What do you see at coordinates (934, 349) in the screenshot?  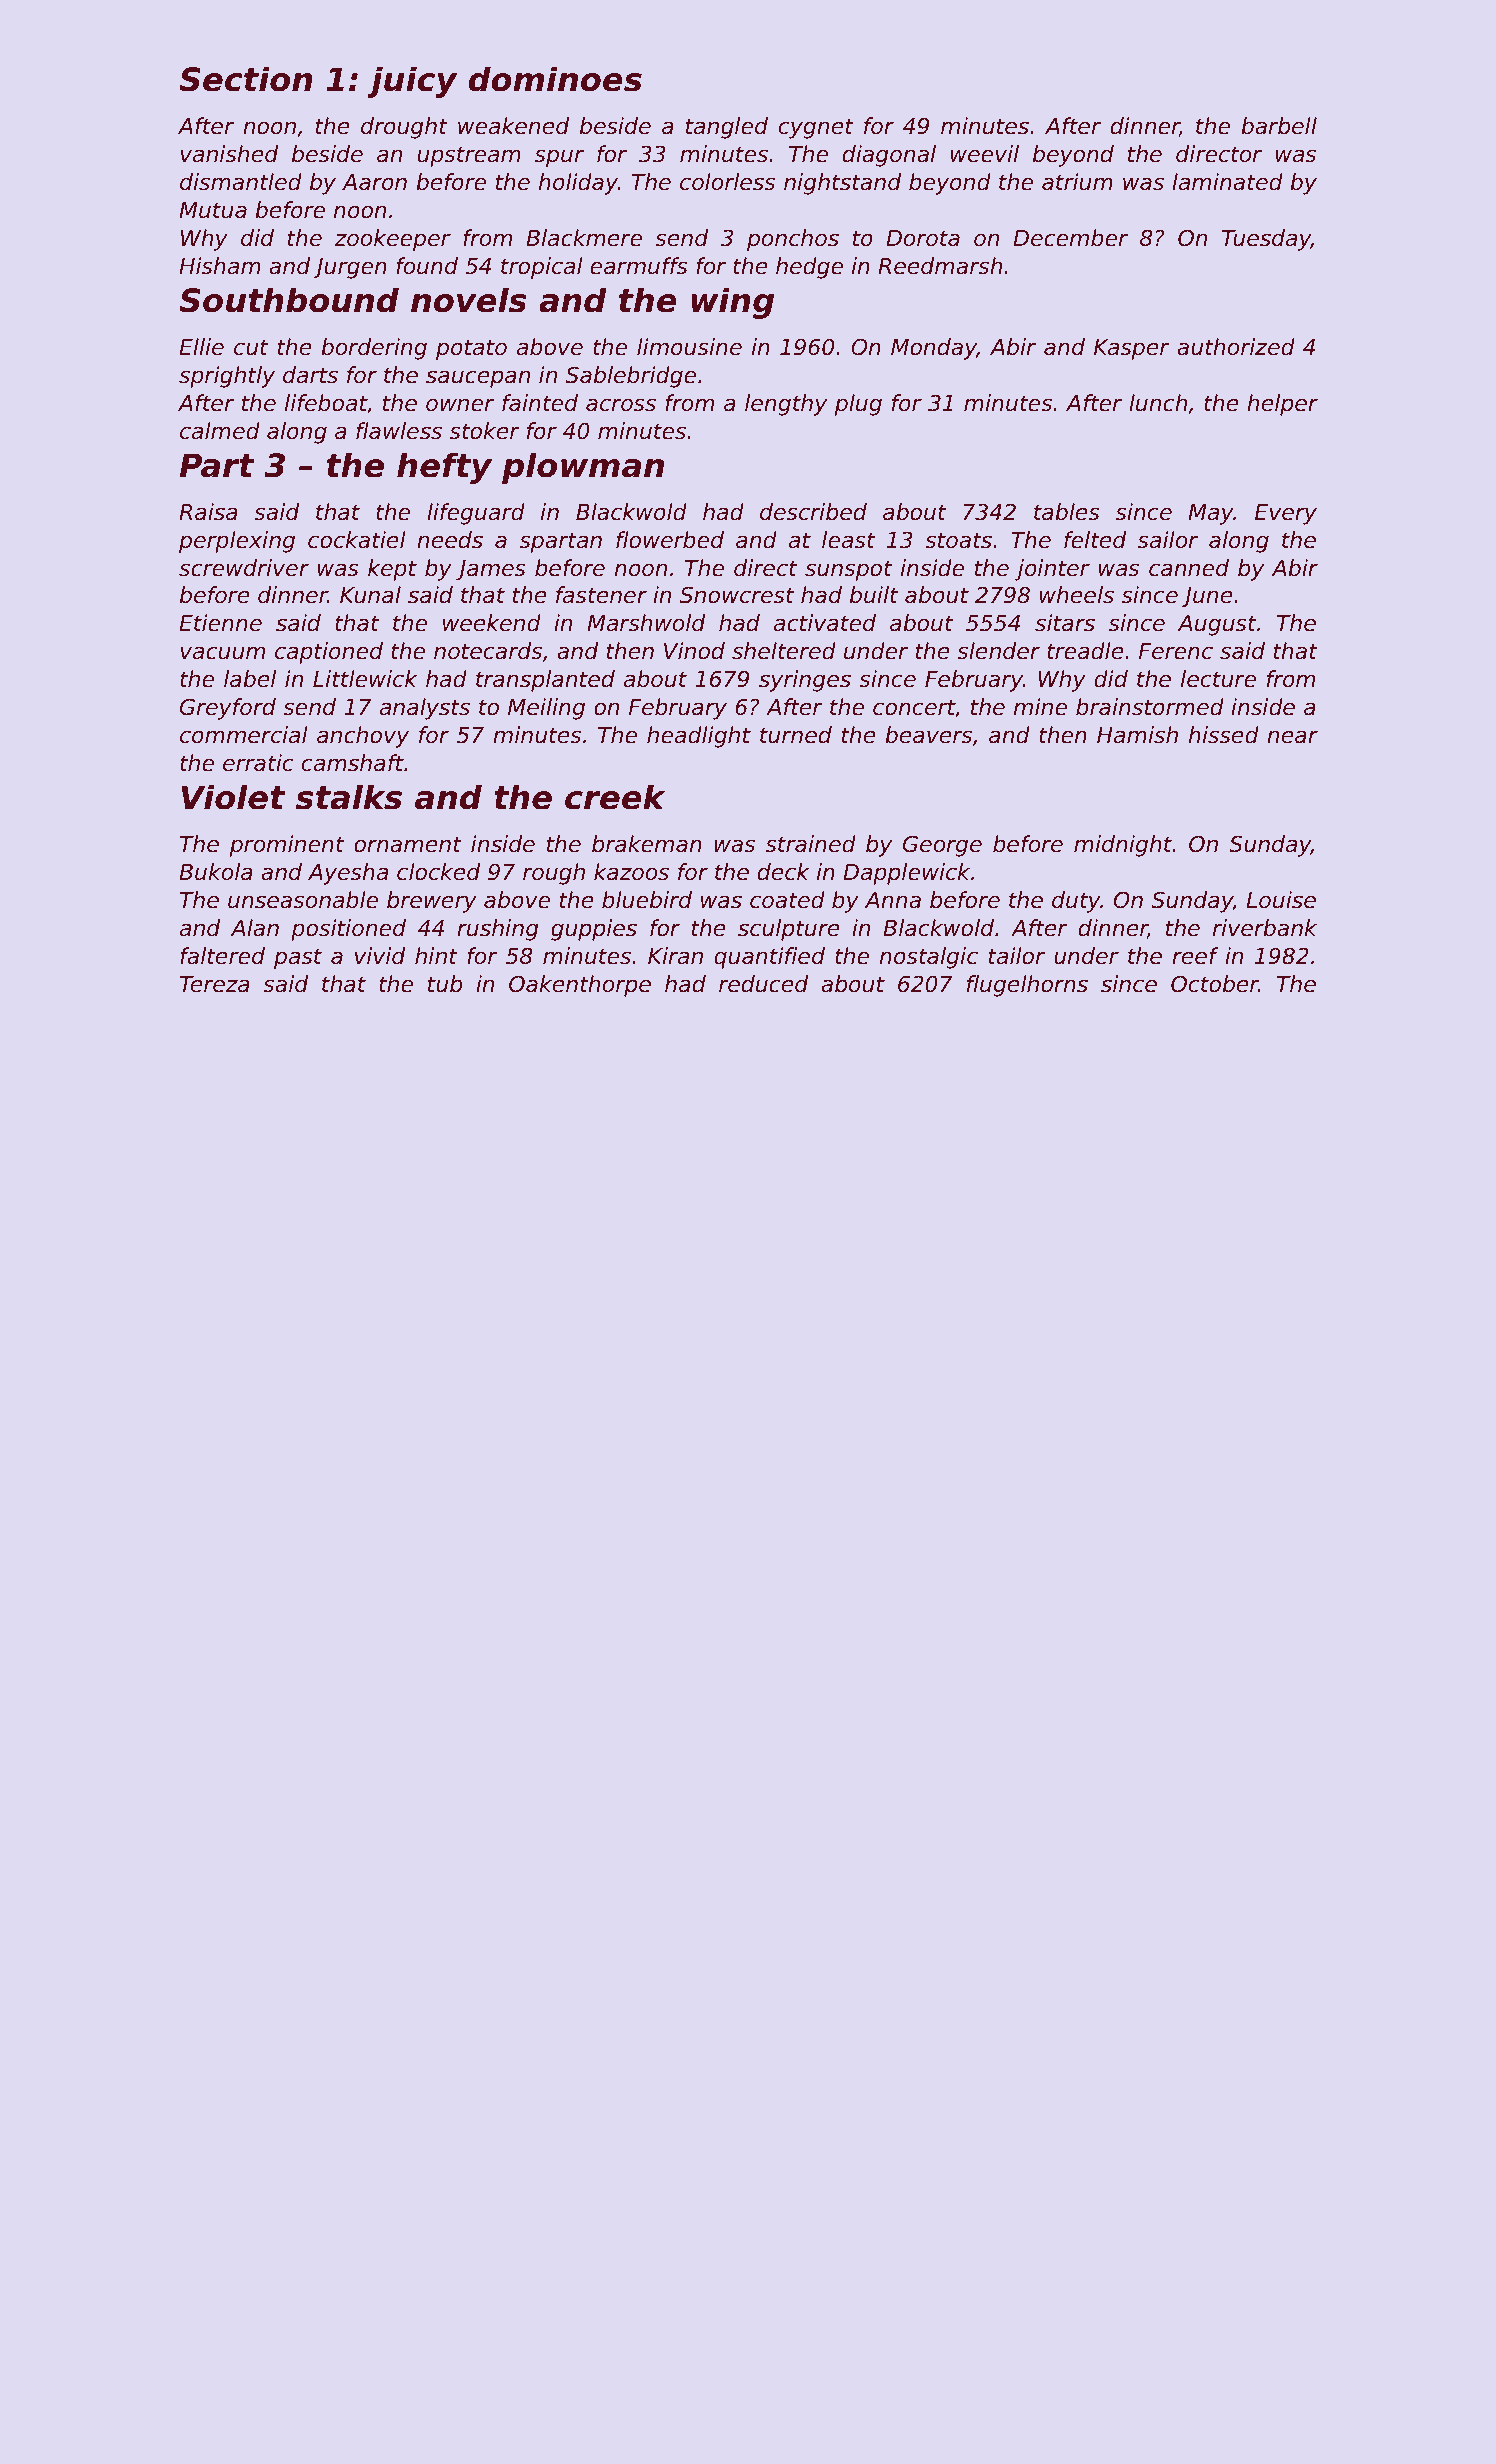 I see `Monday` at bounding box center [934, 349].
